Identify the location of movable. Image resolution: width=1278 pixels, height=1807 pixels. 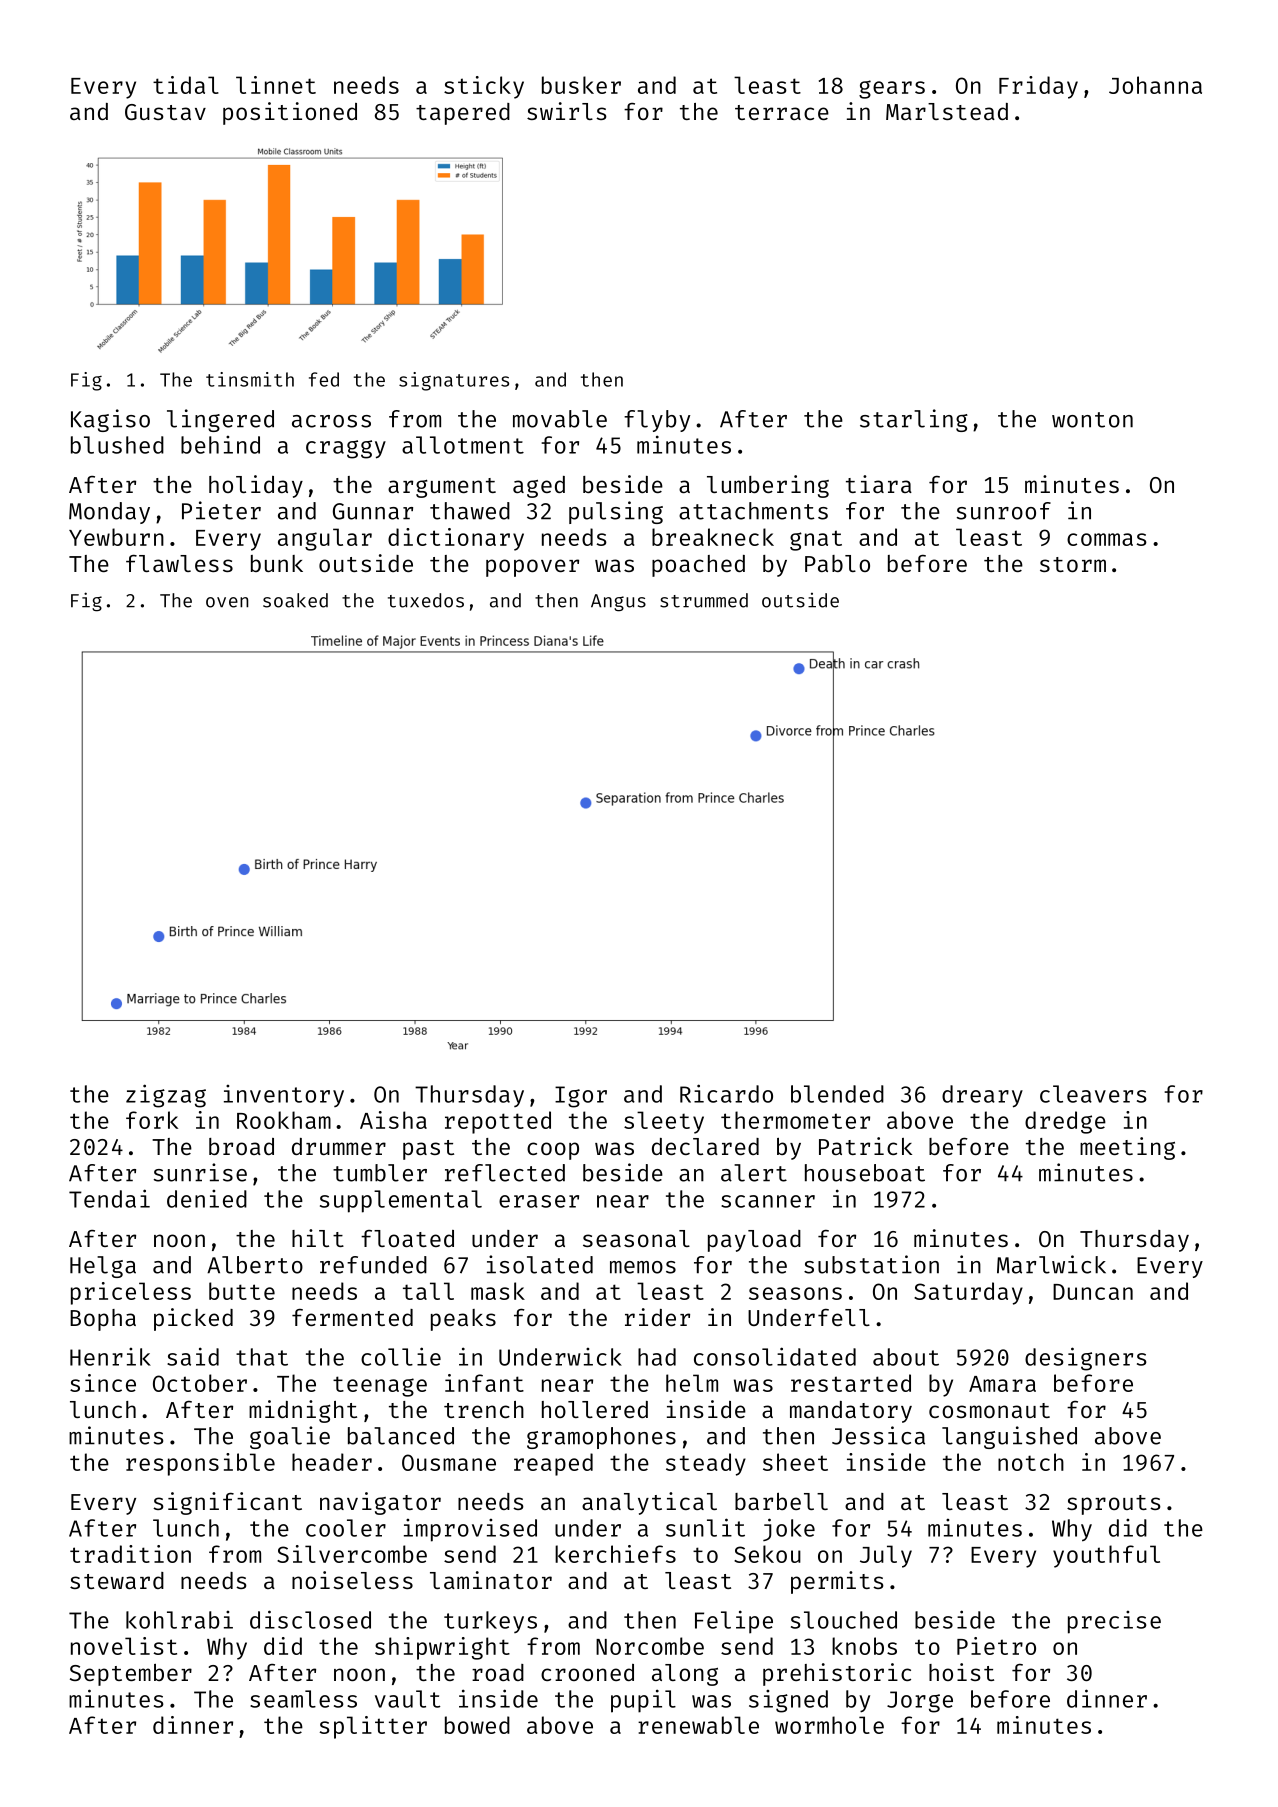
(560, 419).
